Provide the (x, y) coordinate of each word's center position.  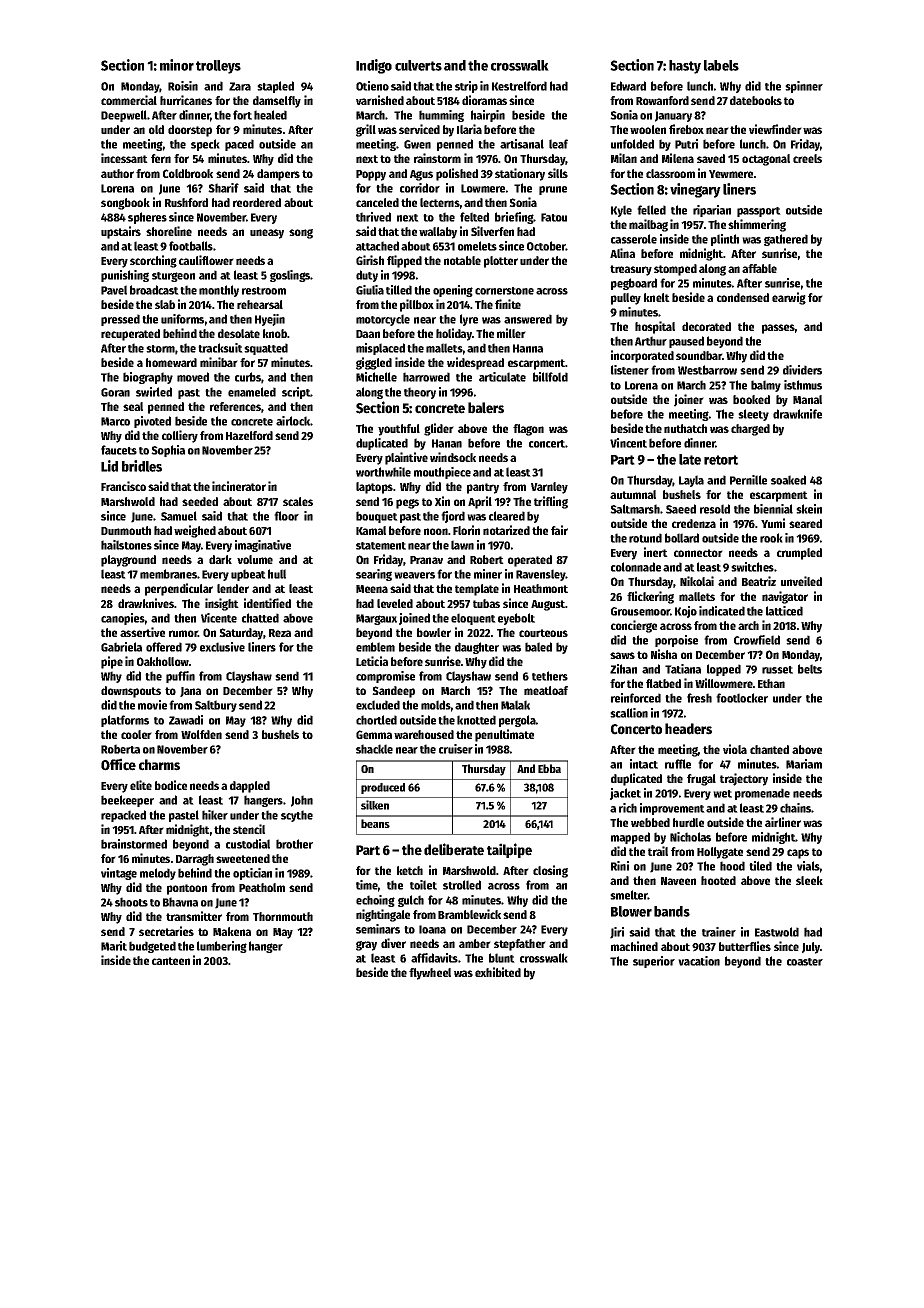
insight (222, 604)
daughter (477, 648)
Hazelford (249, 435)
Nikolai (697, 581)
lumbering (222, 947)
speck (205, 145)
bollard (682, 538)
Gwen (417, 144)
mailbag (648, 225)
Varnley (549, 488)
